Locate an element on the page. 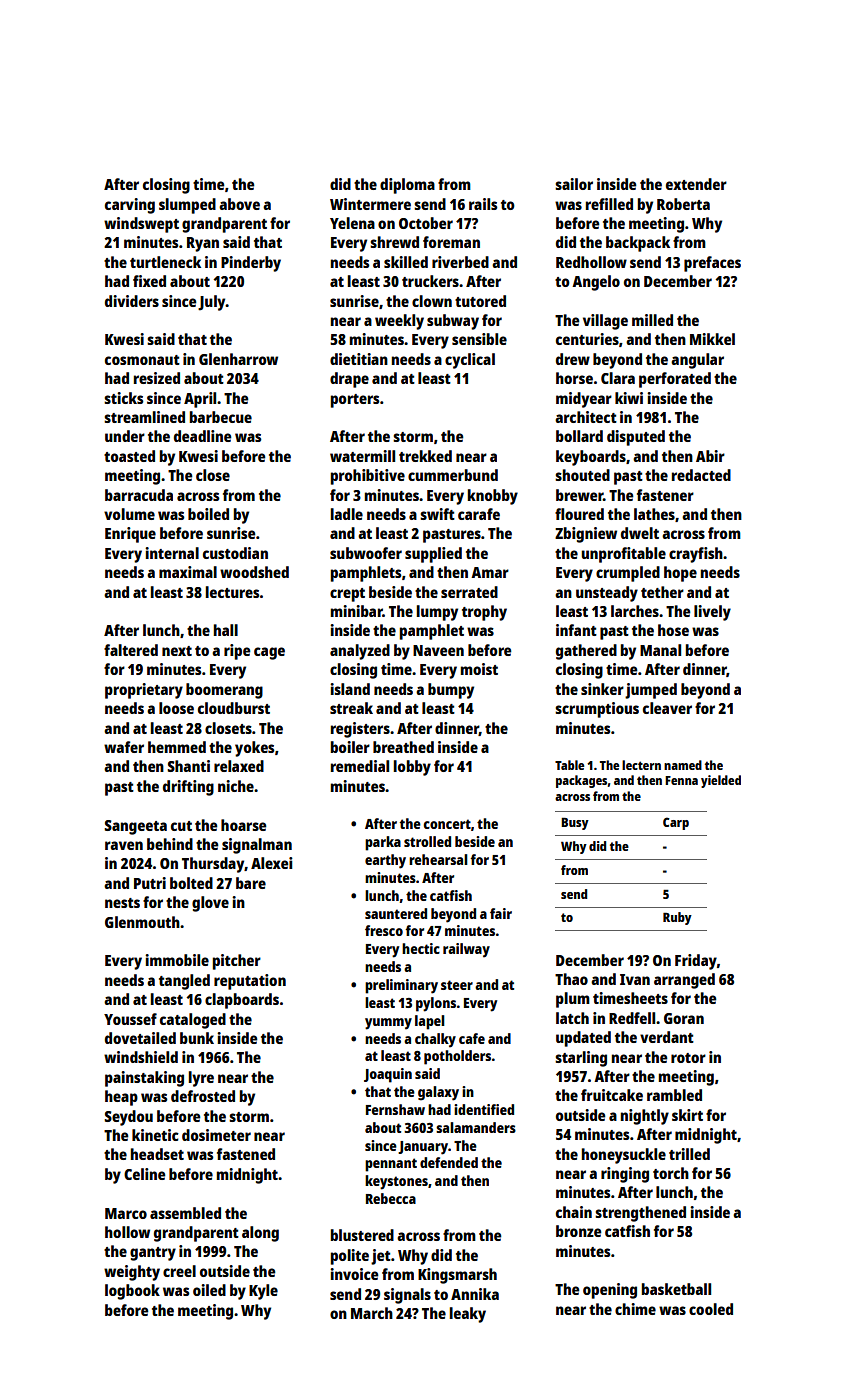 This document has width=849, height=1400. carafe is located at coordinates (479, 514).
